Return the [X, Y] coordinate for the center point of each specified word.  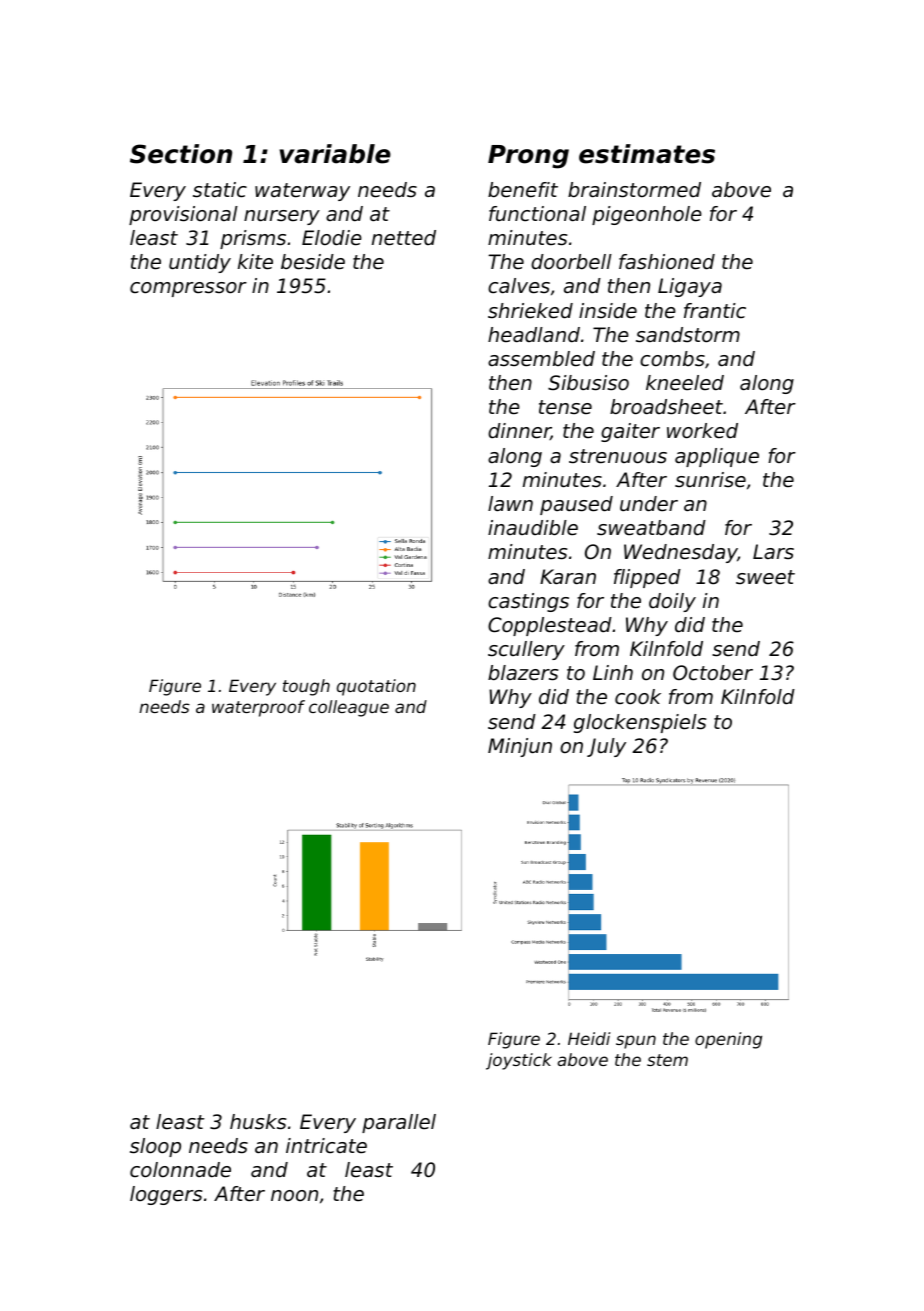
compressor [188, 289]
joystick [519, 1061]
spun [636, 1042]
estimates [647, 154]
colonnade [180, 1170]
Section [181, 154]
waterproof [258, 708]
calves [519, 286]
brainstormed [634, 190]
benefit [523, 190]
